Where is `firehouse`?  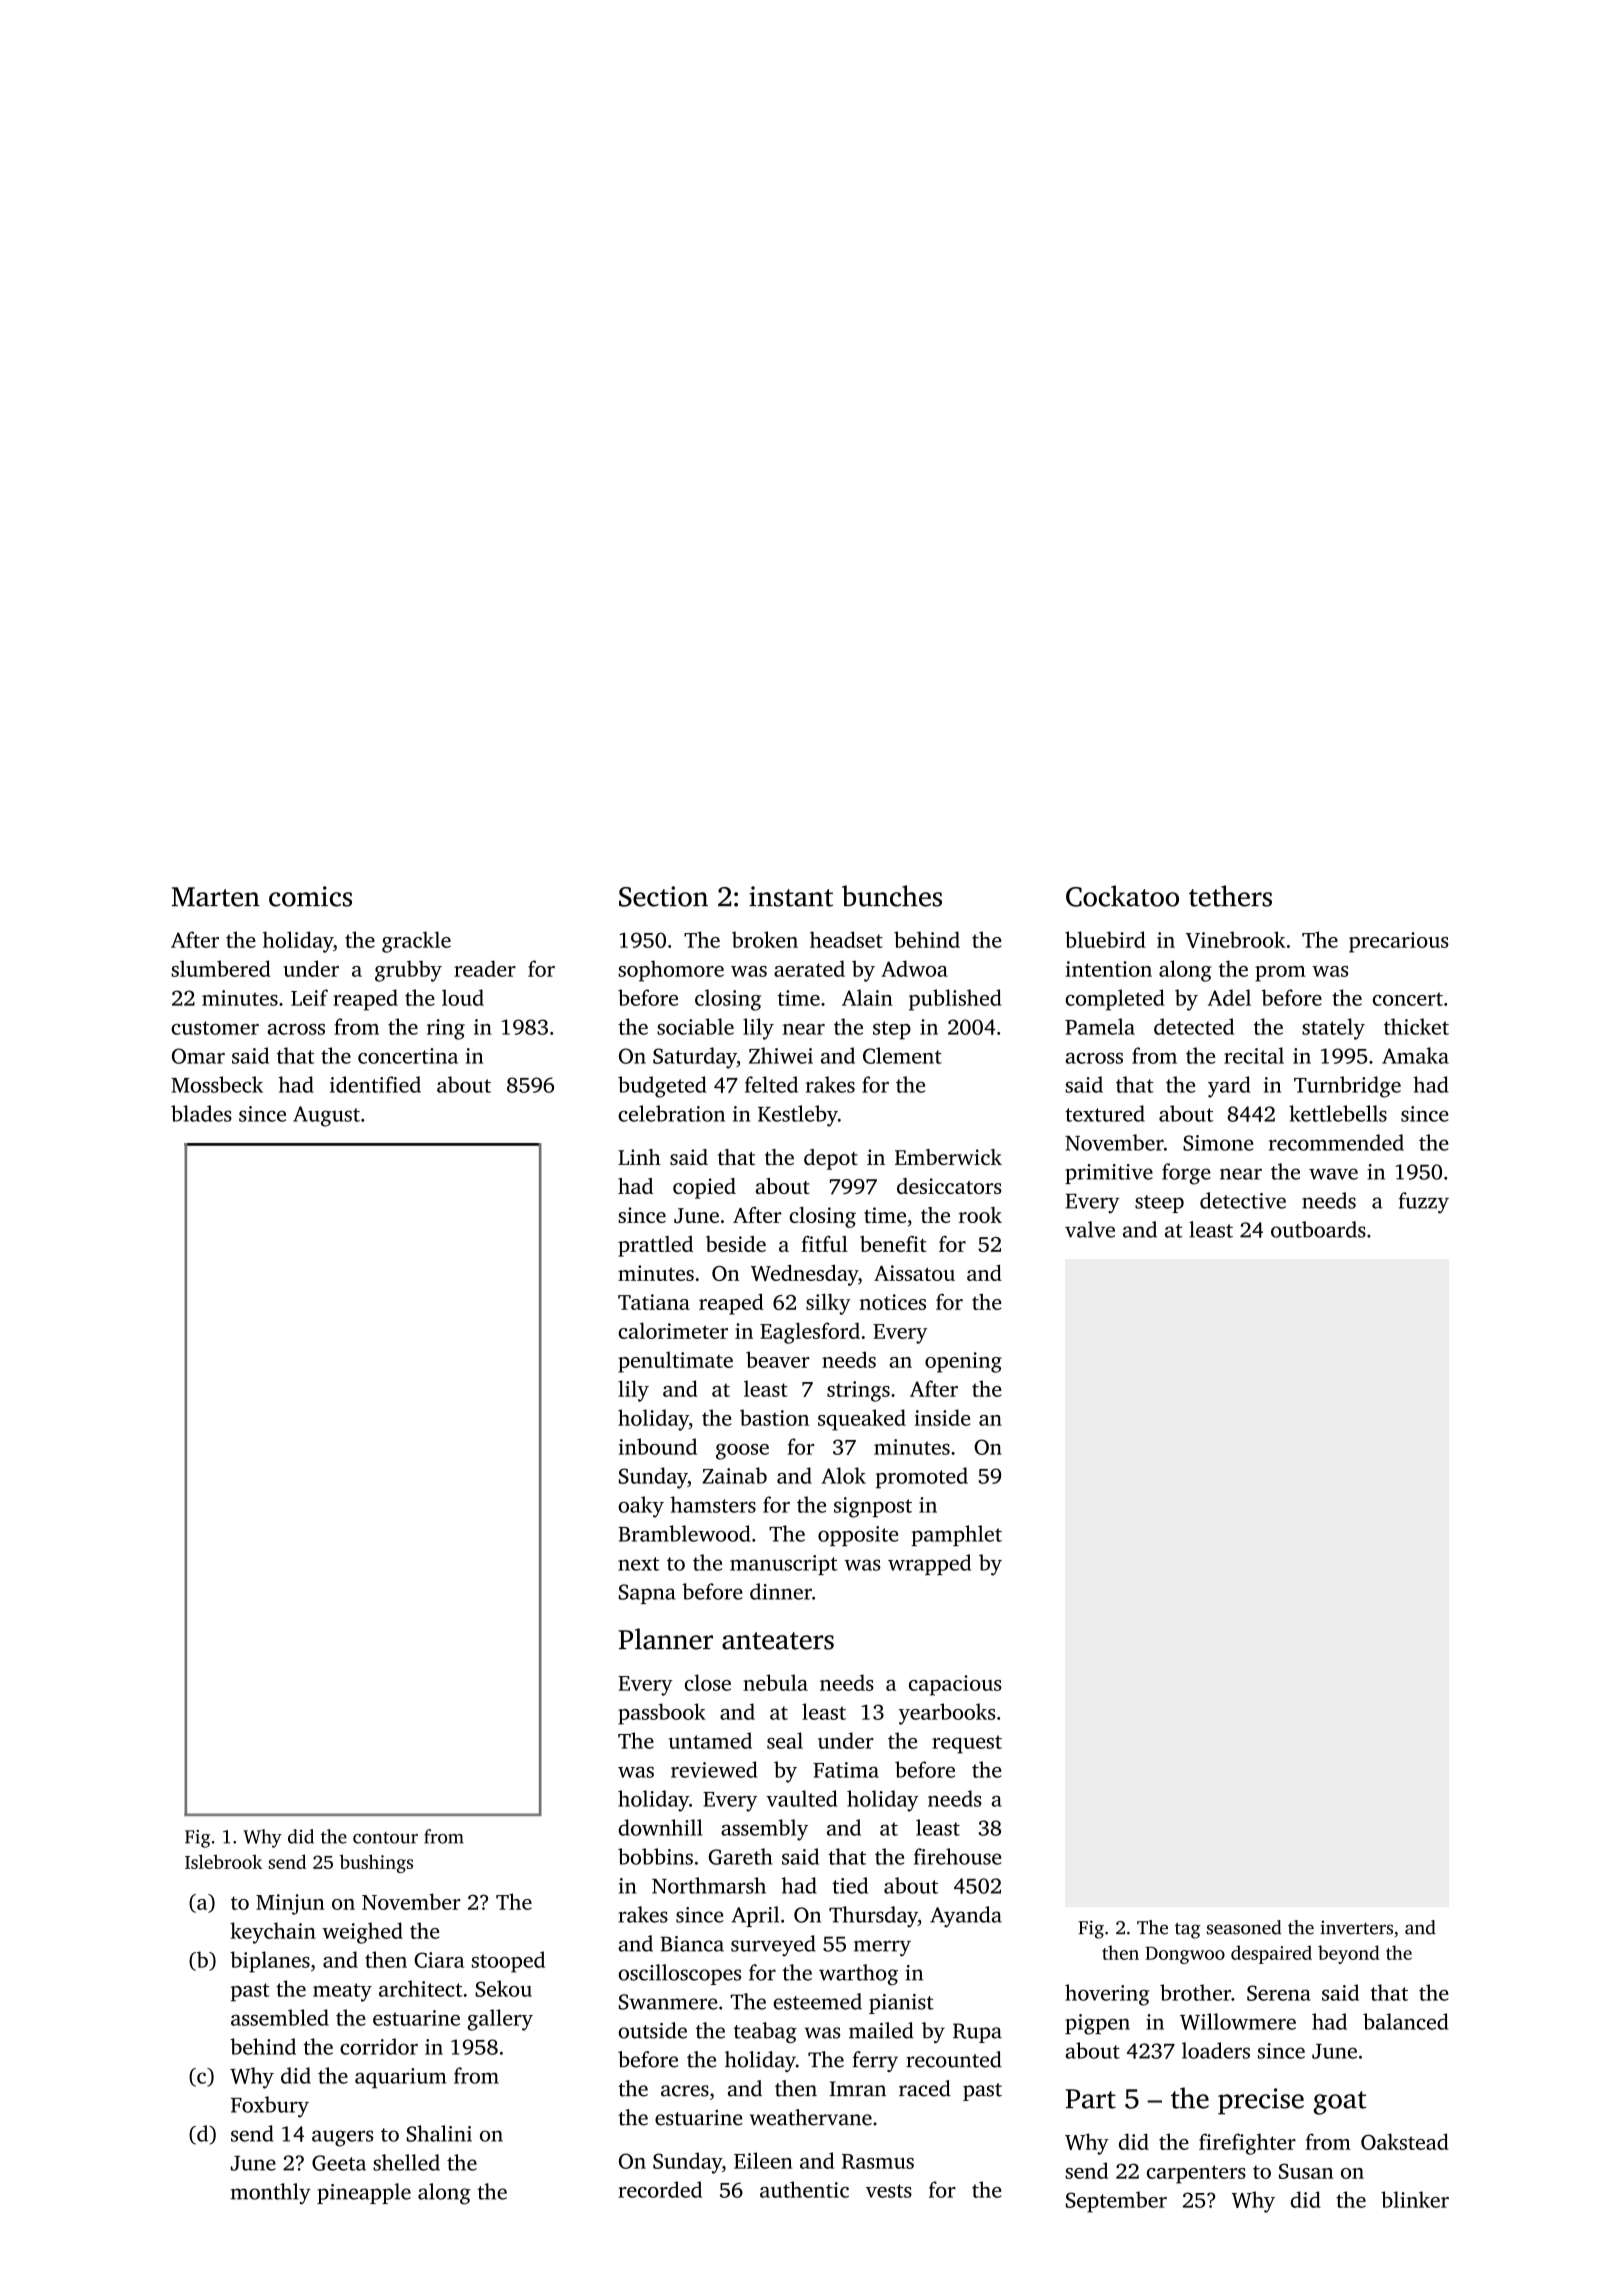 firehouse is located at coordinates (958, 1856).
